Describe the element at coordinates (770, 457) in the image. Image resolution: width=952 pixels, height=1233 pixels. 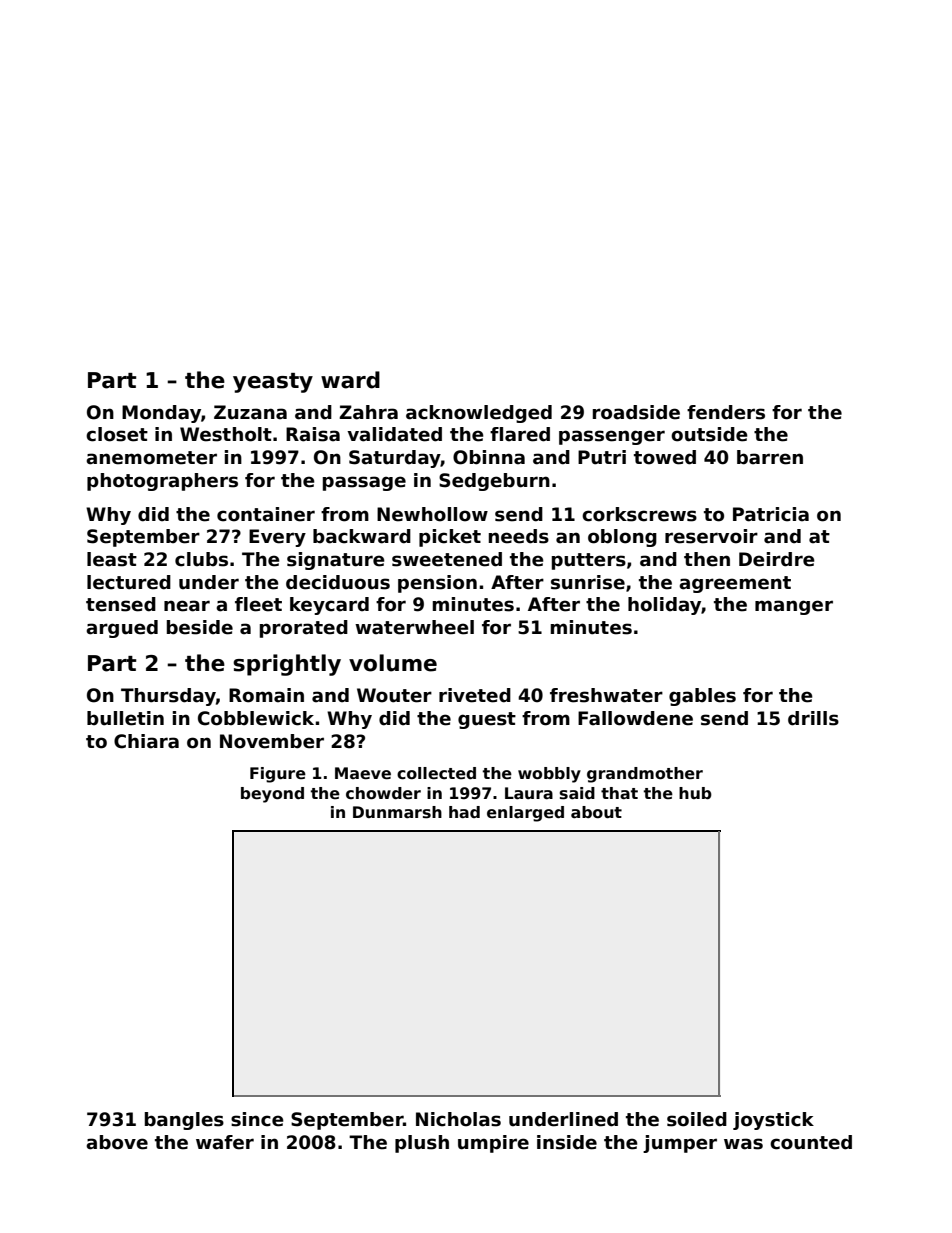
I see `barren` at that location.
